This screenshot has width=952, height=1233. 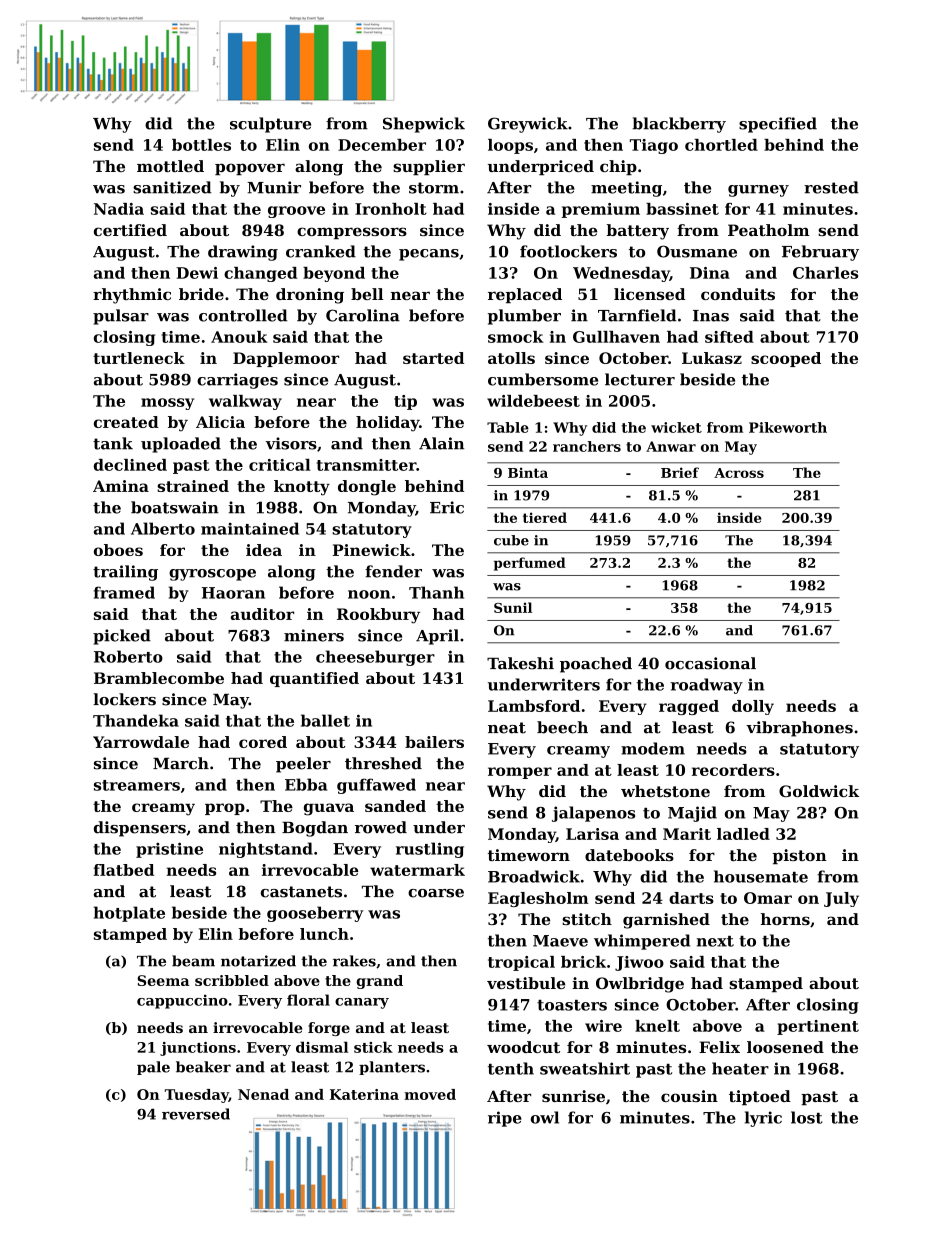 I want to click on junctions, so click(x=198, y=1049).
